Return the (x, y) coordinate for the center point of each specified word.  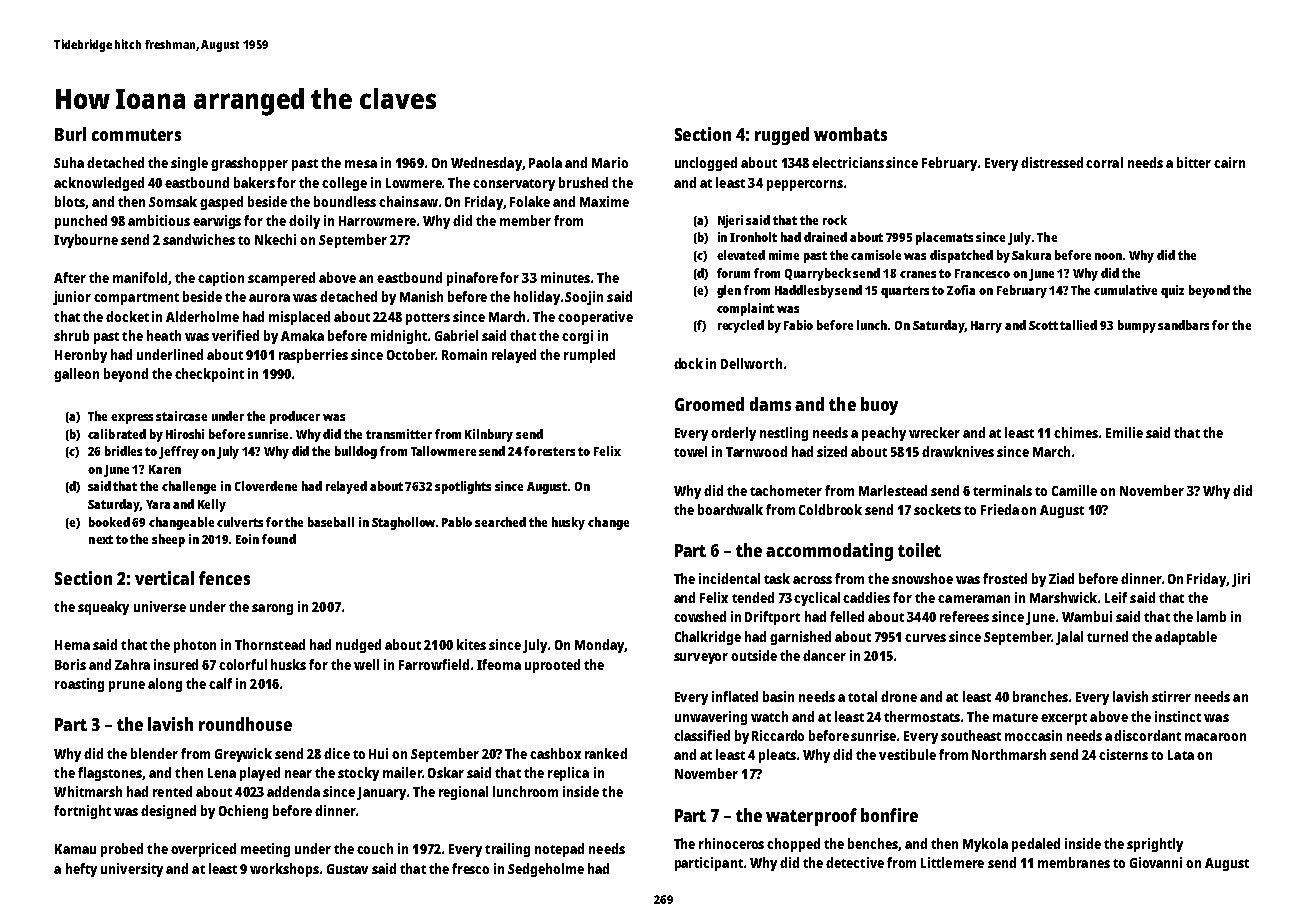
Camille (1074, 490)
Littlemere (952, 862)
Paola (545, 162)
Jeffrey (179, 452)
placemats (944, 238)
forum (733, 273)
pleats (777, 756)
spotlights (463, 487)
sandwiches (199, 239)
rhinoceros (731, 843)
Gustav (347, 869)
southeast (971, 735)
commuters (136, 135)
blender (154, 753)
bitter (1194, 162)
